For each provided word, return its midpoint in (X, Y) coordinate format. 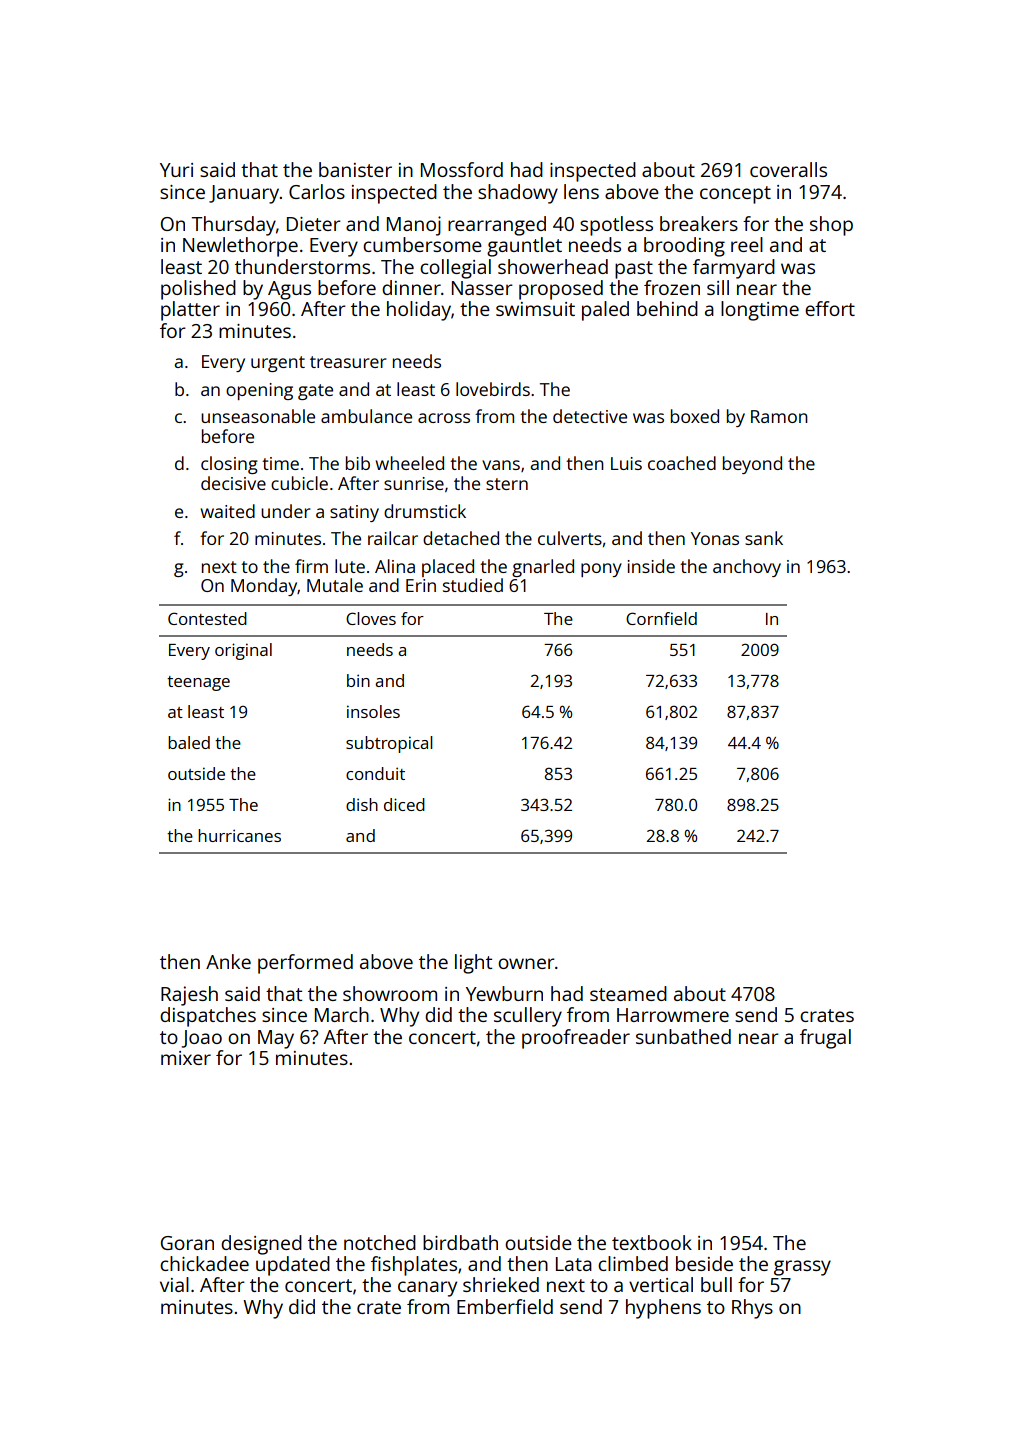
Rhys (752, 1309)
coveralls (788, 169)
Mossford (462, 169)
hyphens (663, 1309)
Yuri (176, 170)
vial (174, 1284)
